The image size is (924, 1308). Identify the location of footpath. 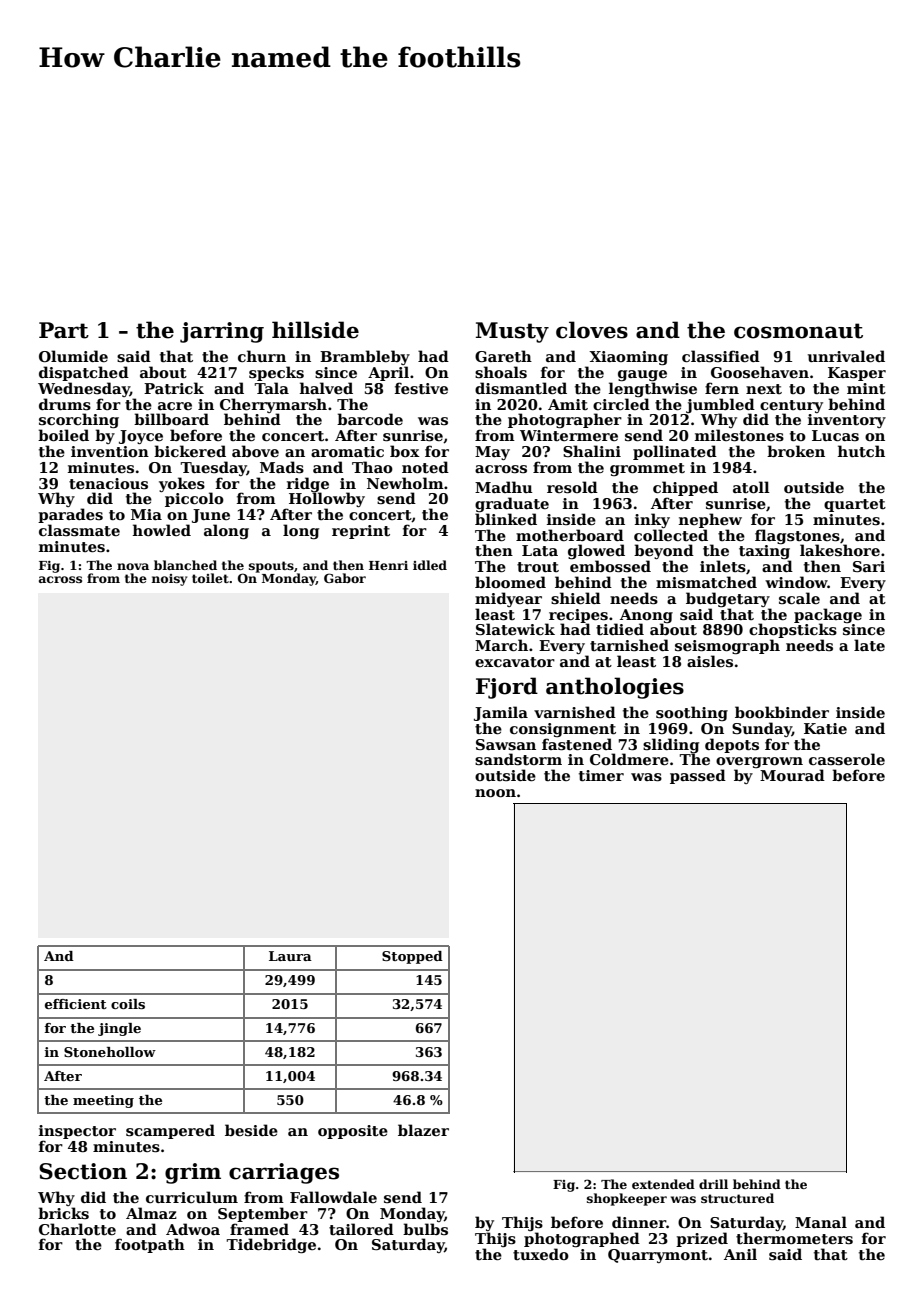
(150, 1245).
